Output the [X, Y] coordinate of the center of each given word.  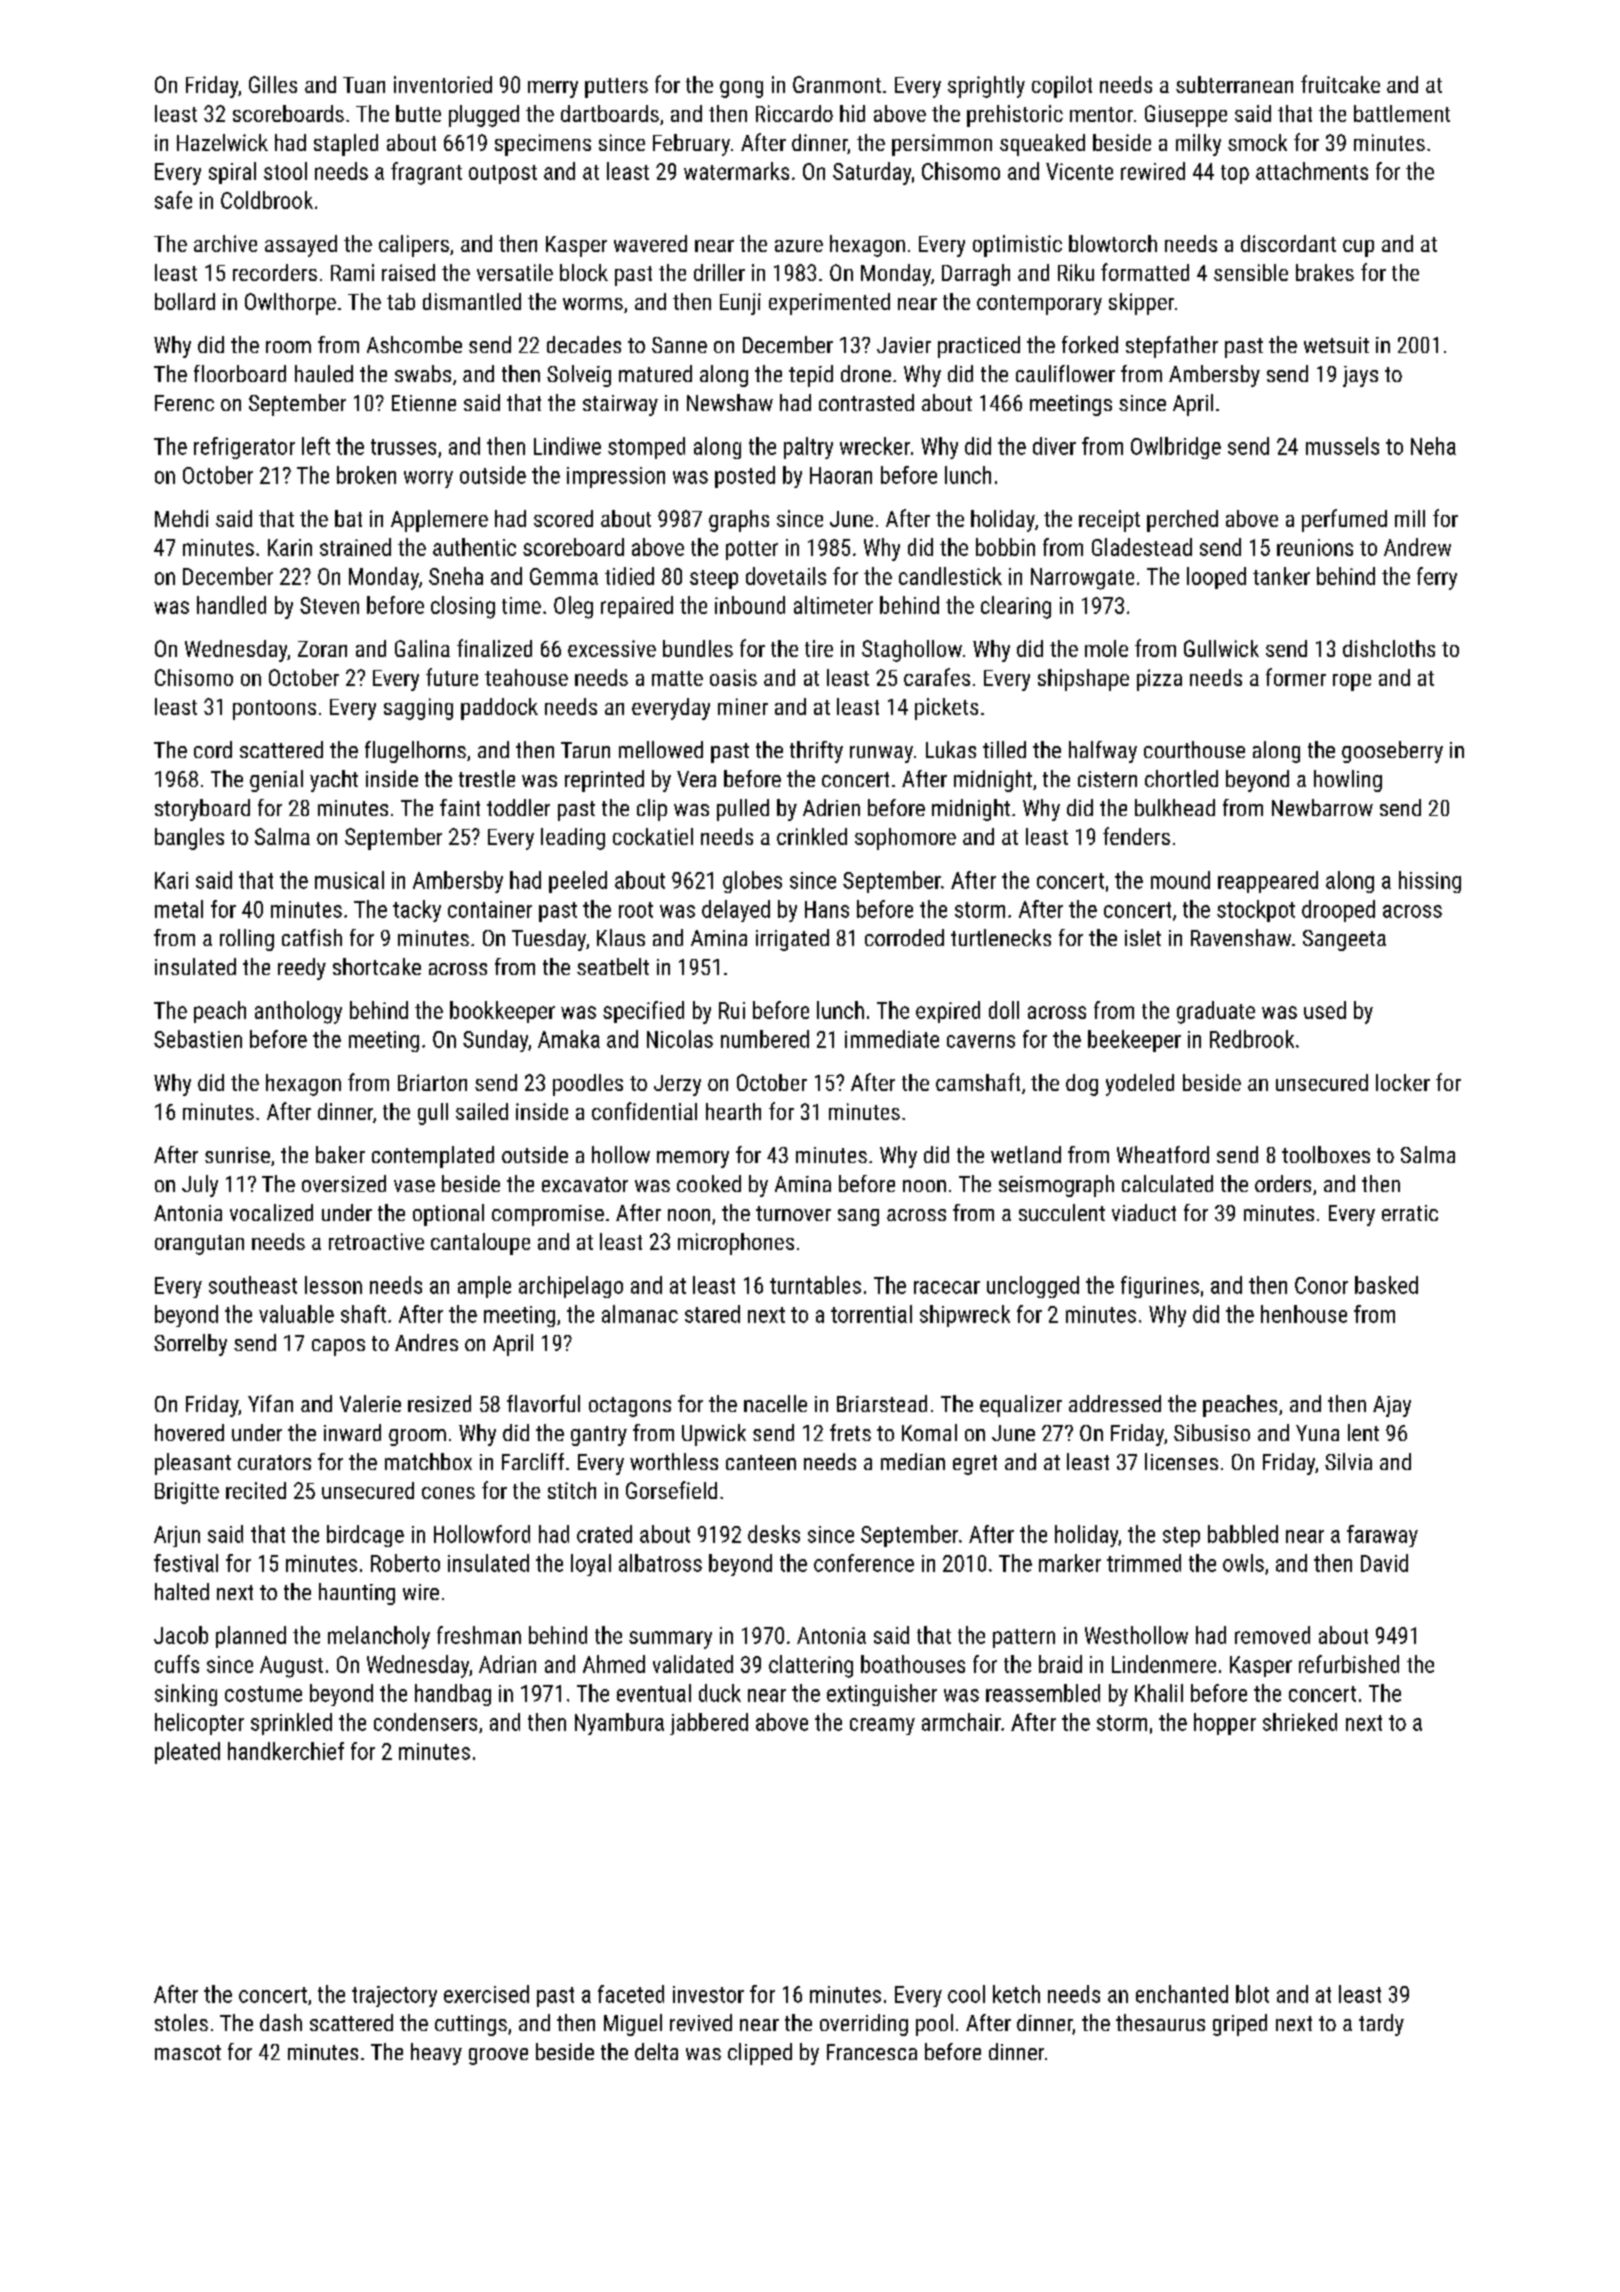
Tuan [364, 85]
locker [1403, 1082]
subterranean [1234, 84]
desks [774, 1534]
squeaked [1042, 145]
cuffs [177, 1664]
